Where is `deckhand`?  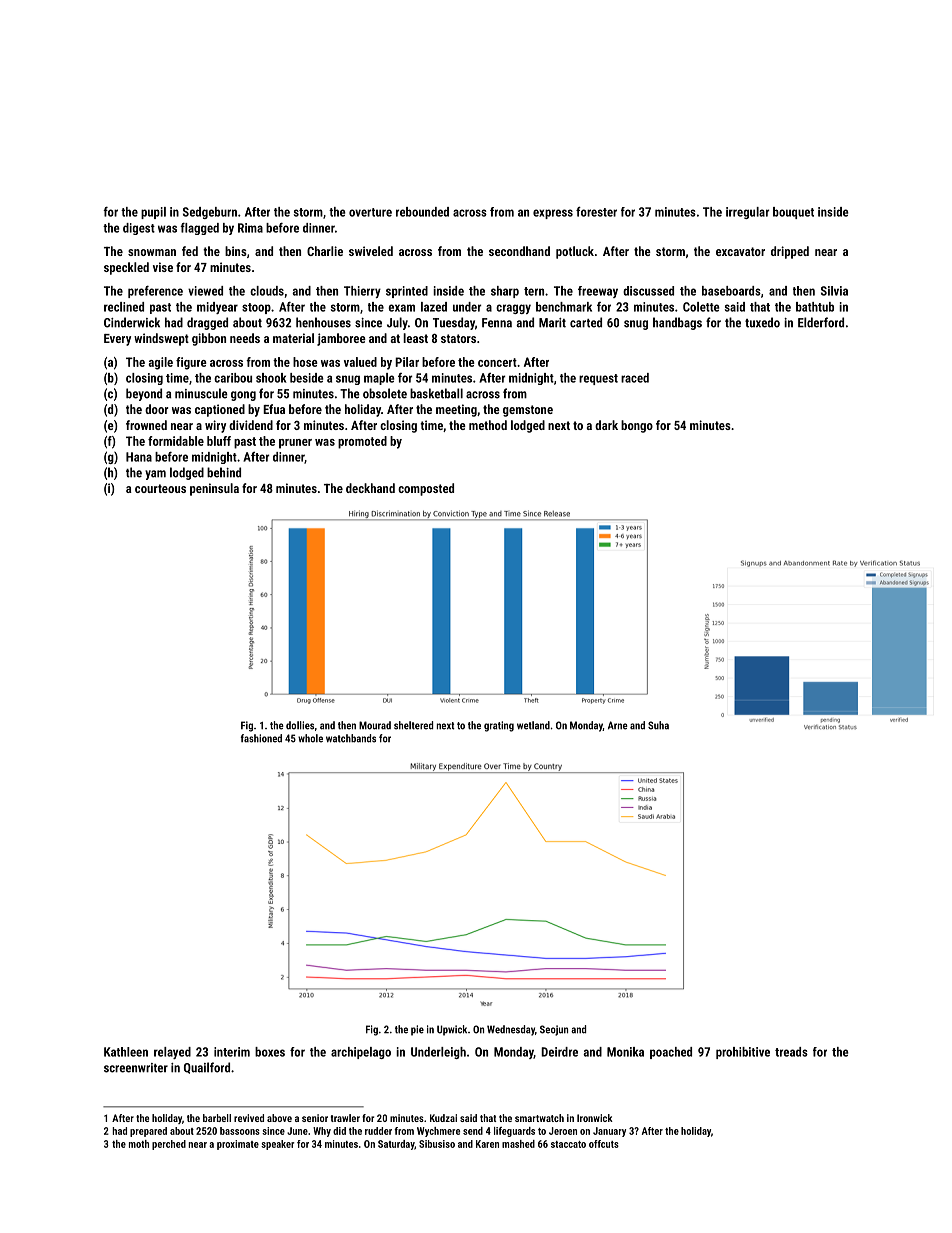
deckhand is located at coordinates (370, 488).
